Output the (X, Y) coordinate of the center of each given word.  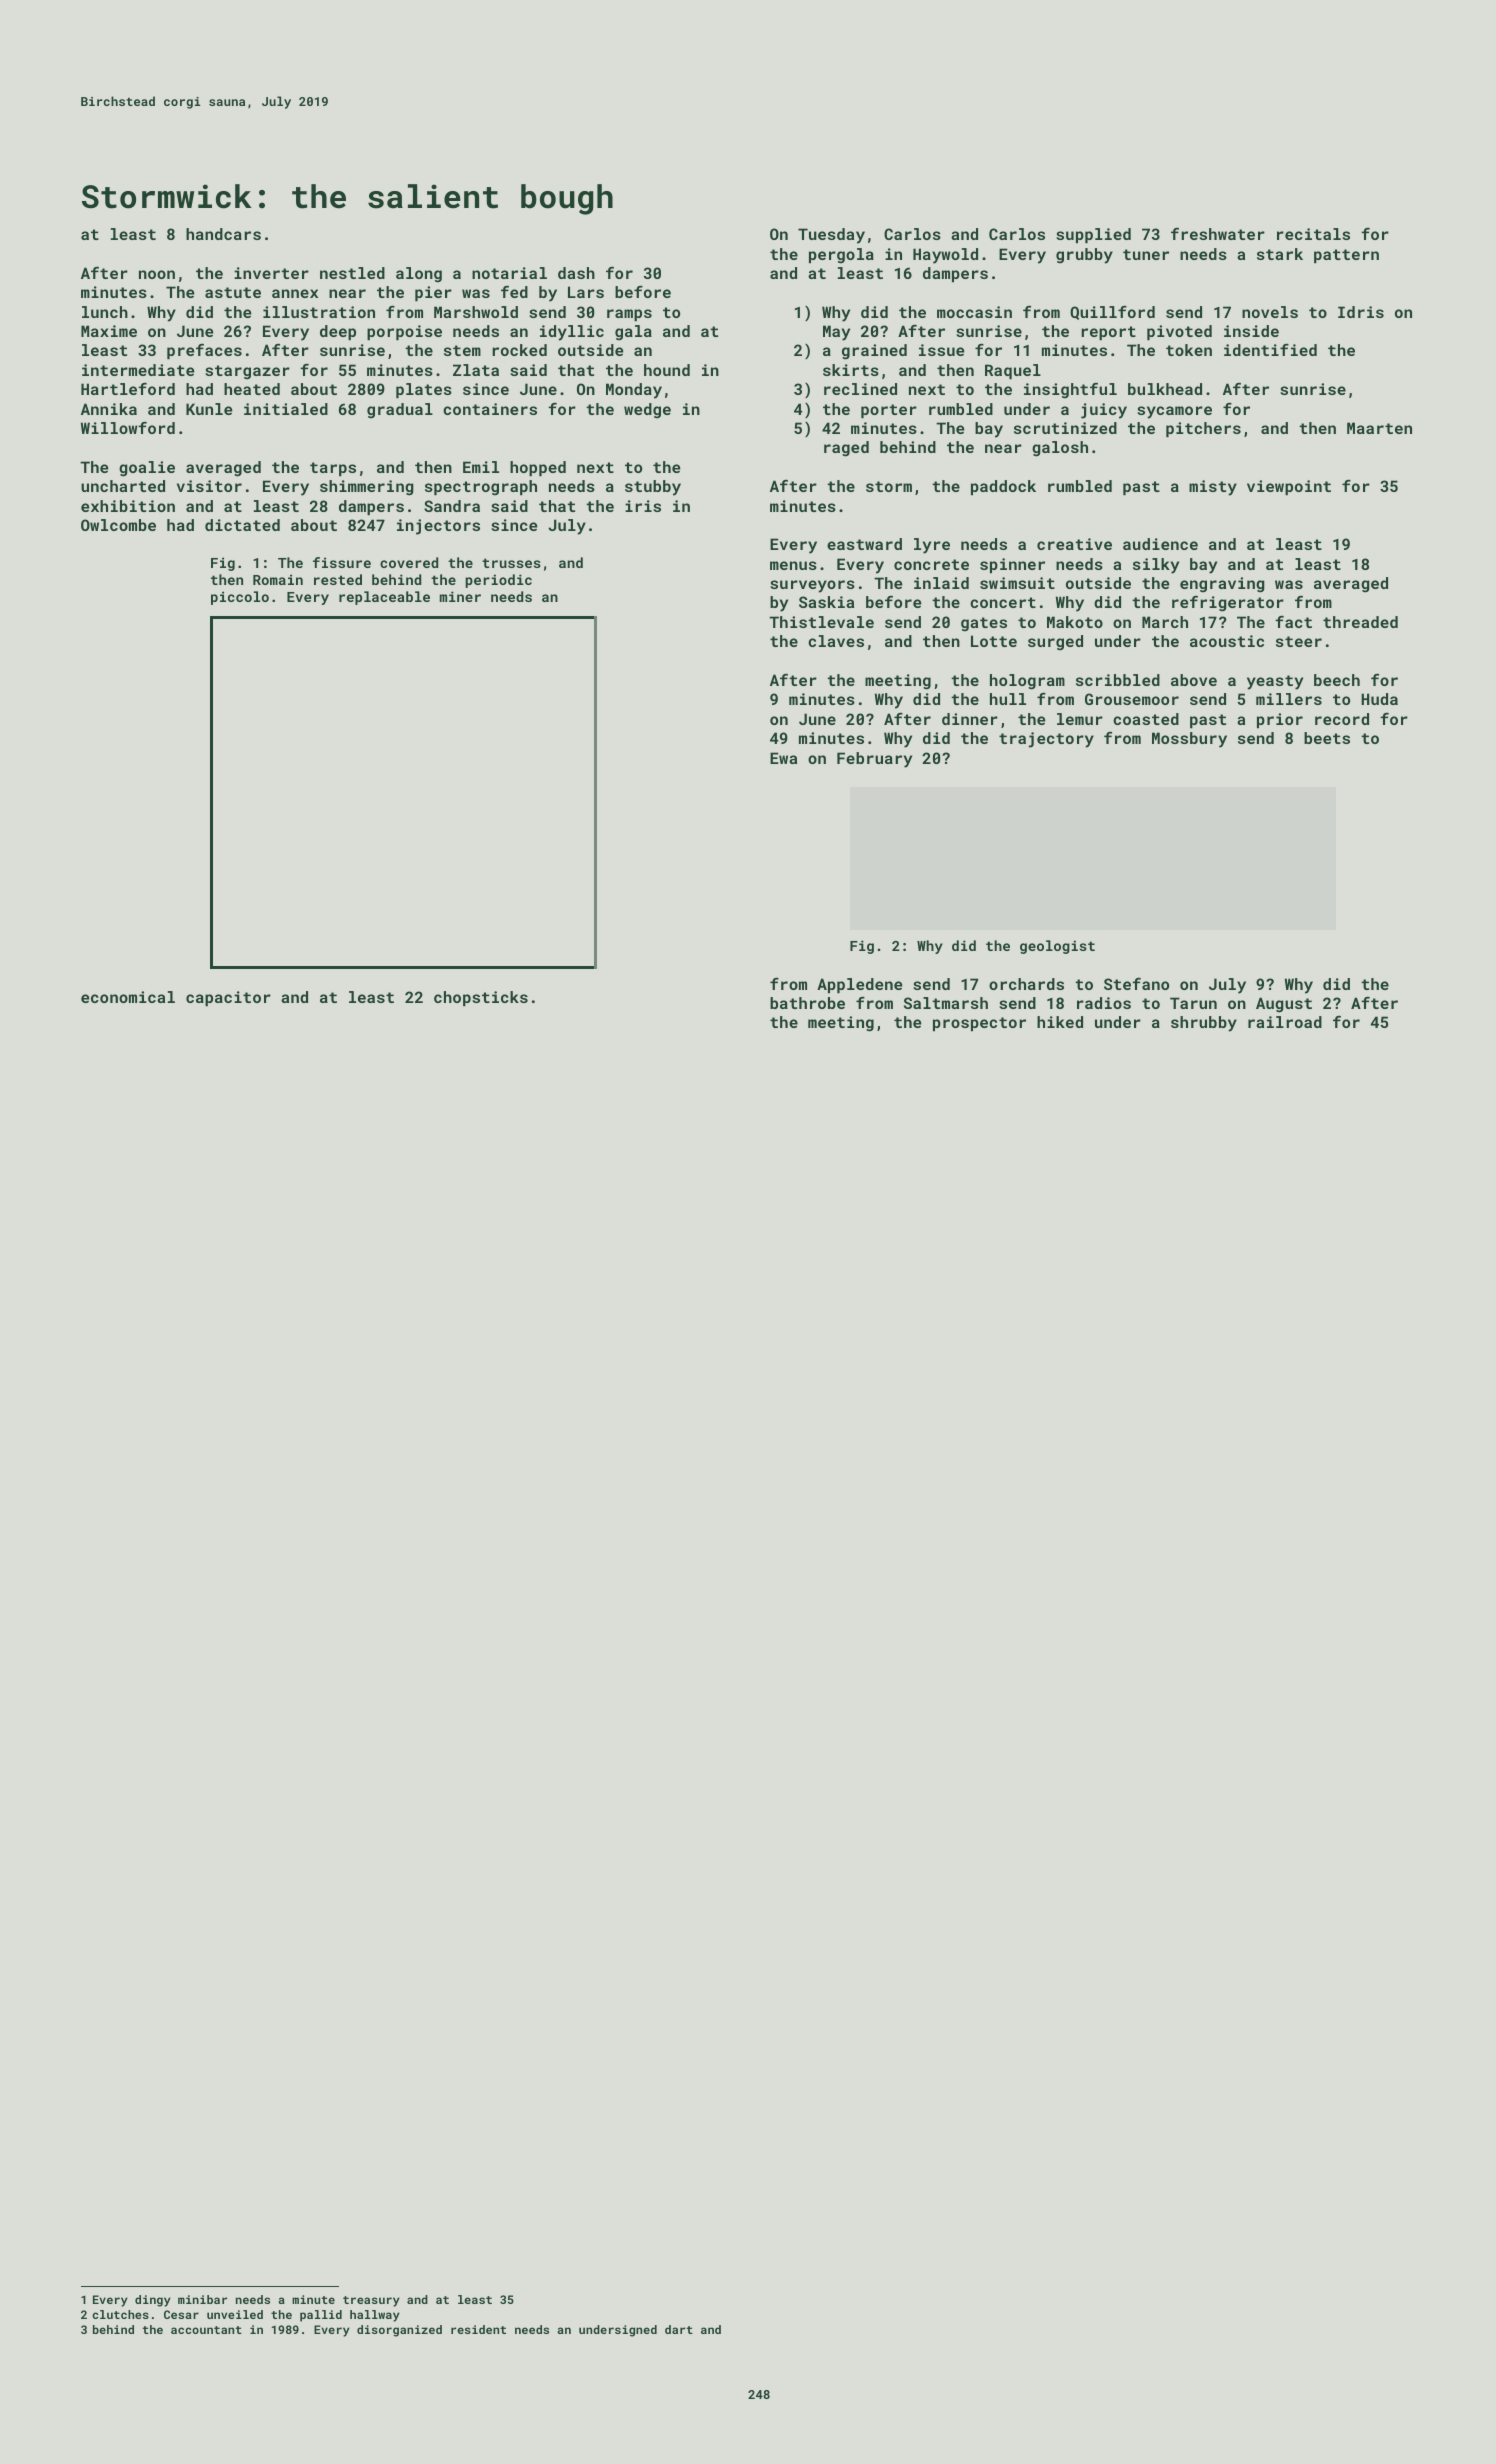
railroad (1285, 1022)
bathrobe (807, 1003)
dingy (153, 2301)
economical (128, 997)
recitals (1313, 234)
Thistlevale (821, 622)
